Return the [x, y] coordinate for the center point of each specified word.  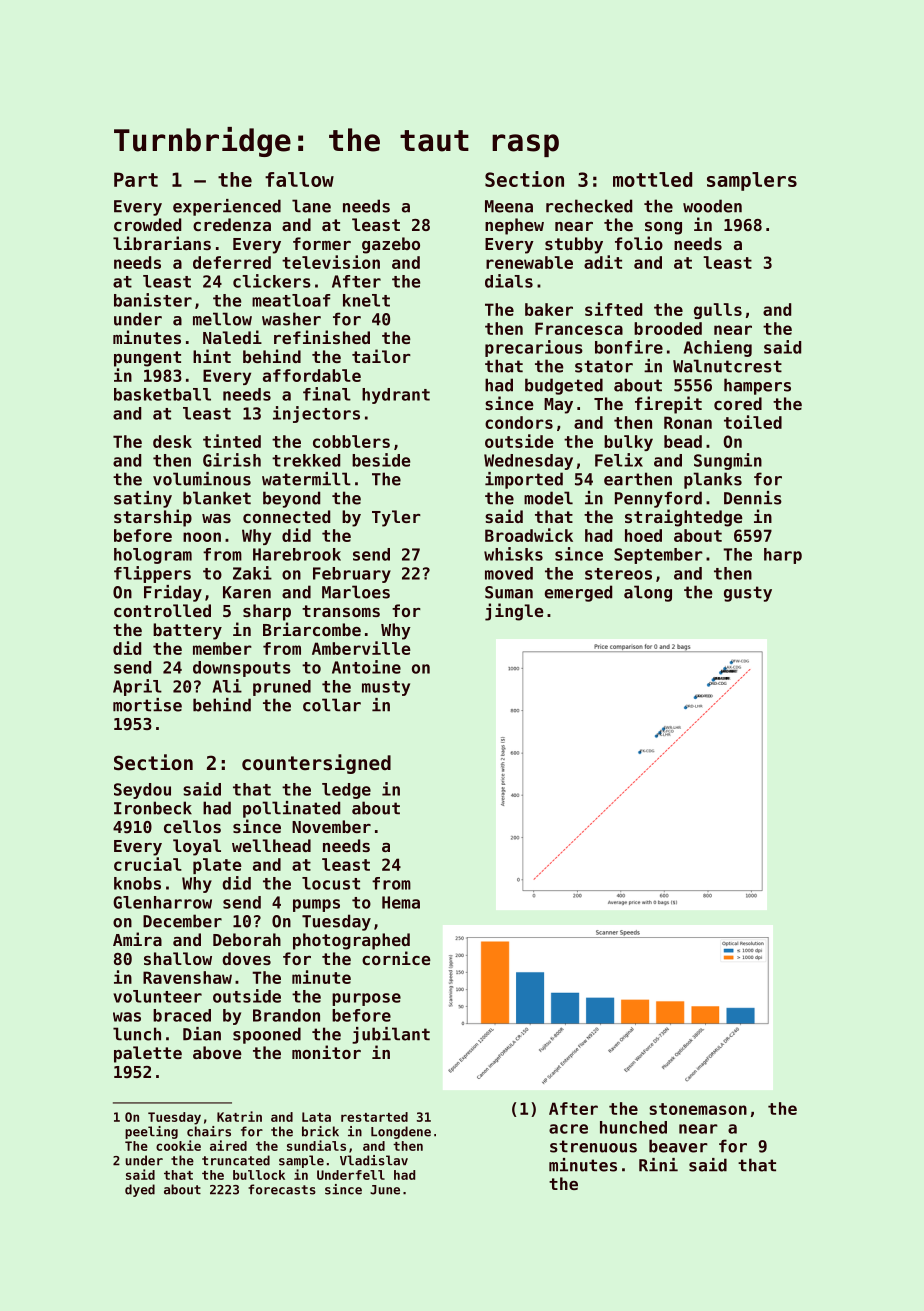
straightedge [684, 518]
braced [182, 1015]
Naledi [232, 337]
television [331, 262]
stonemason [698, 1109]
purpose [366, 999]
